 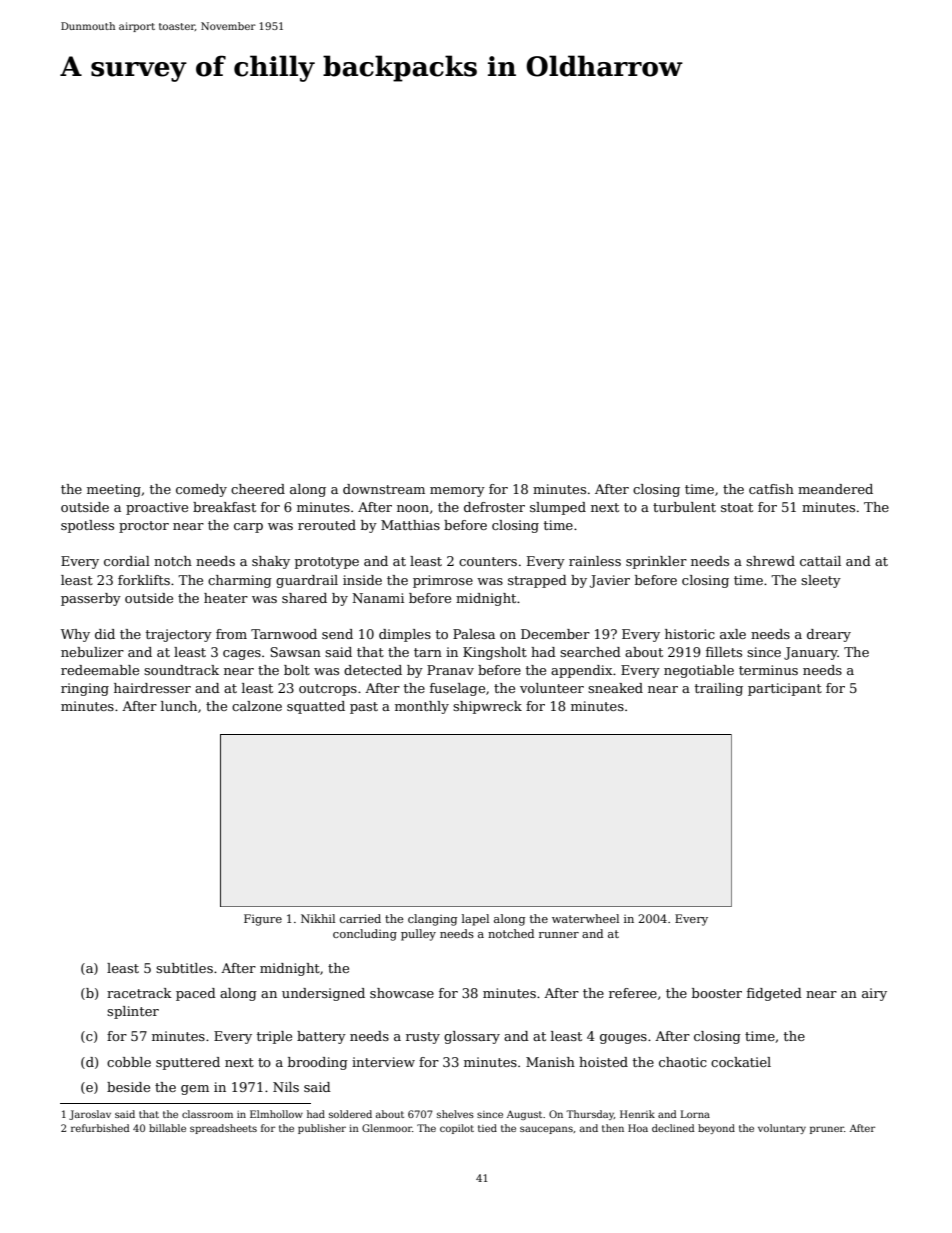 What do you see at coordinates (90, 1115) in the screenshot?
I see `Jaroslav` at bounding box center [90, 1115].
